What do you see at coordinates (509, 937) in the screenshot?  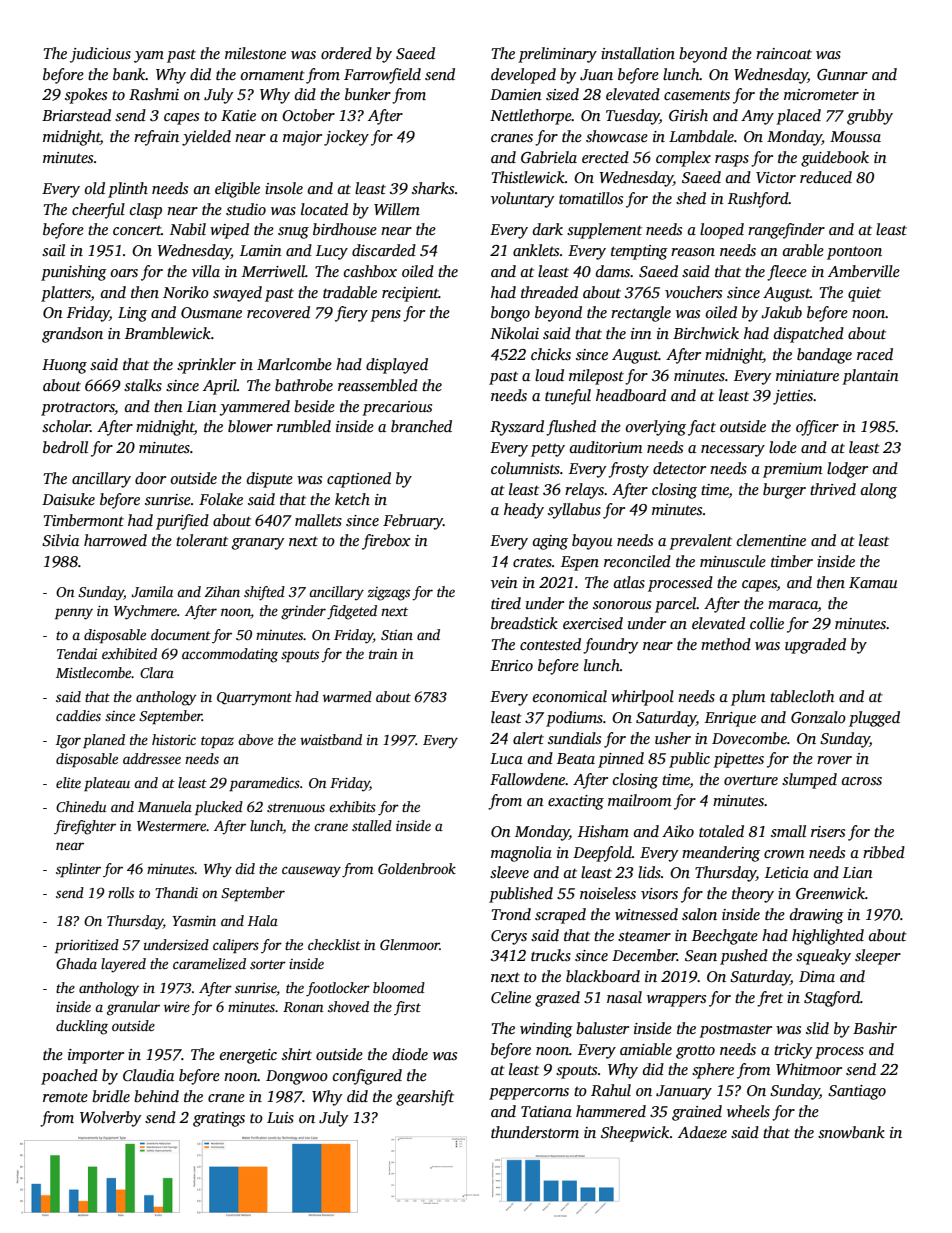 I see `Cerys` at bounding box center [509, 937].
